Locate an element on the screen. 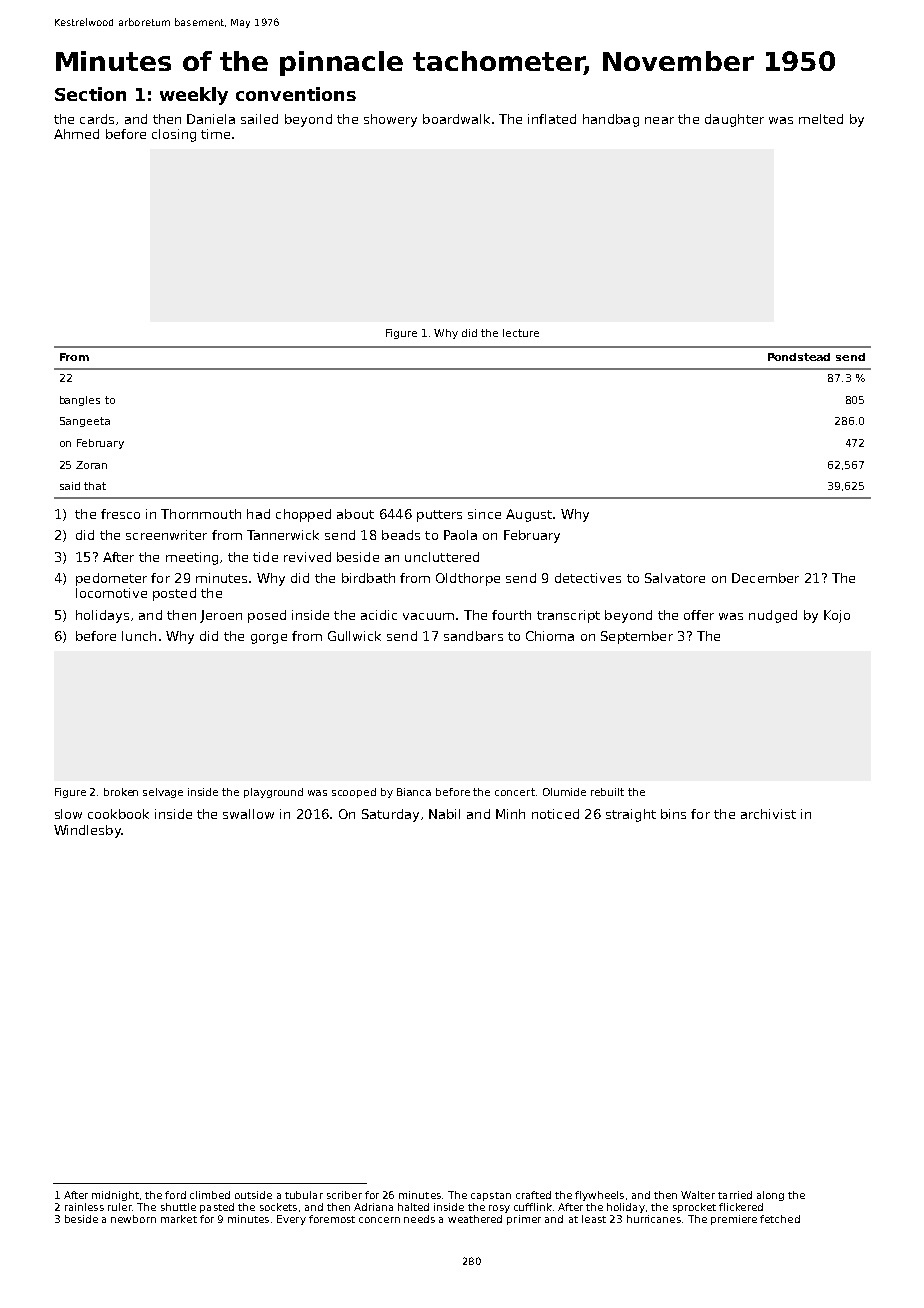 Image resolution: width=924 pixels, height=1308 pixels. inflated is located at coordinates (552, 119).
